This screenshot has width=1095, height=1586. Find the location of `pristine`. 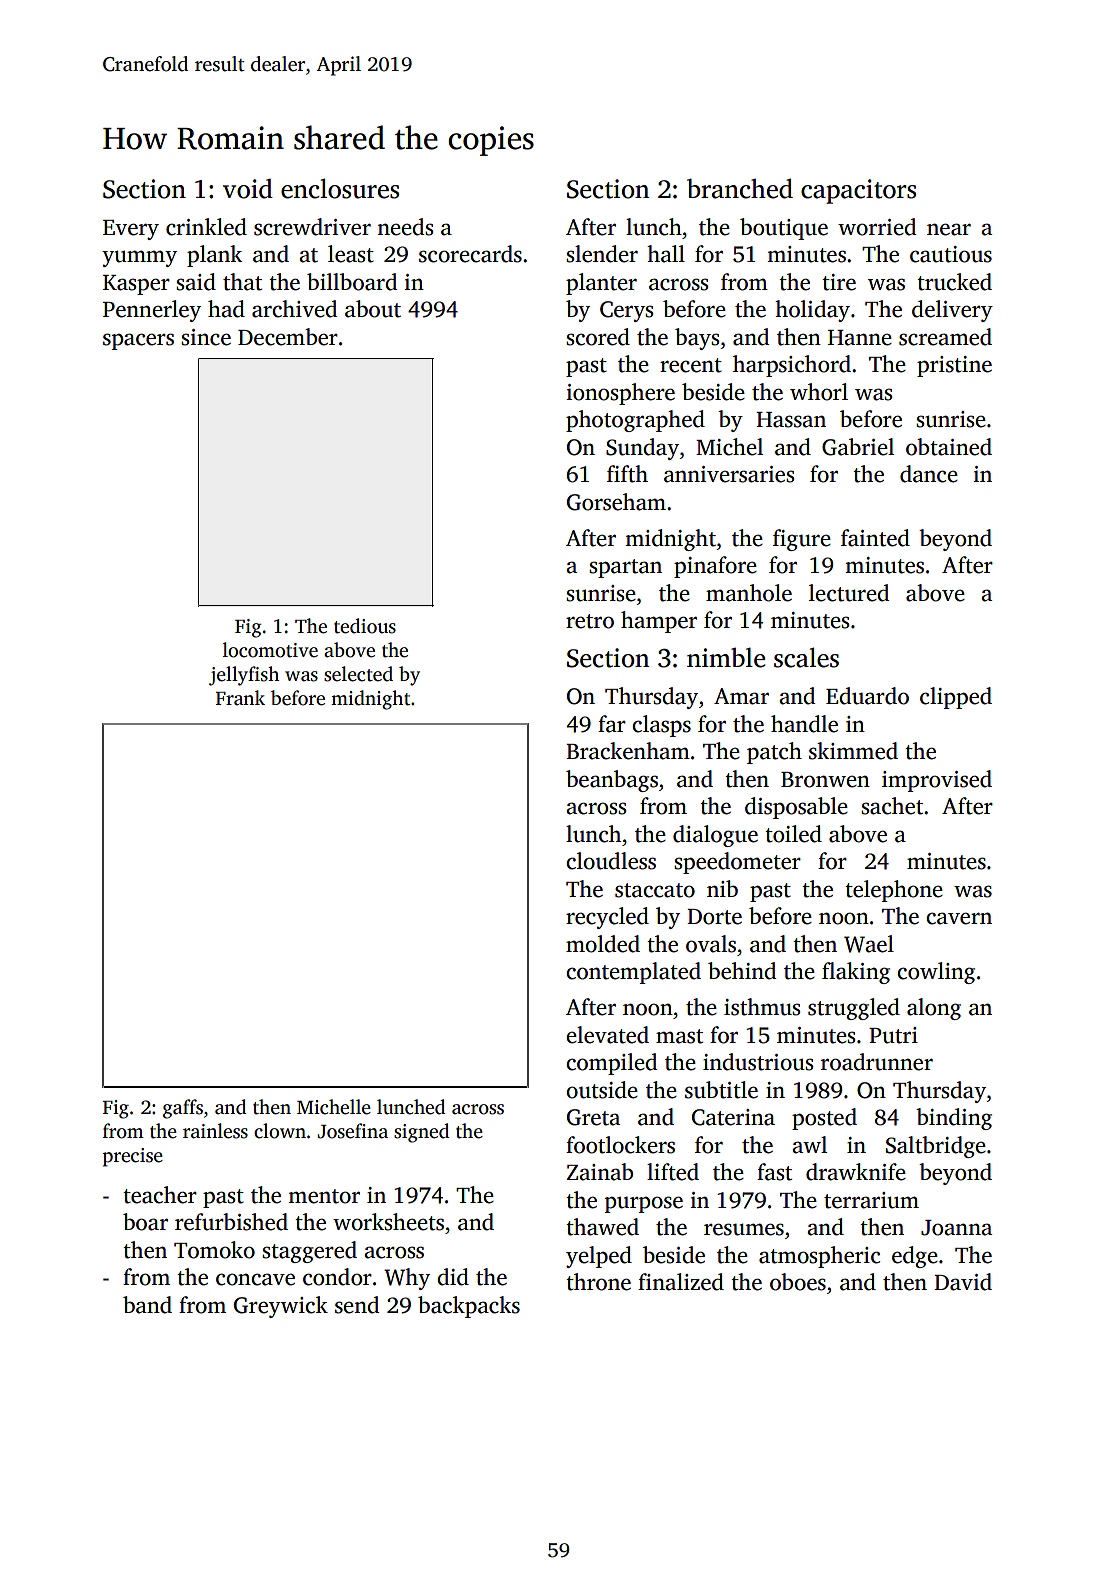

pristine is located at coordinates (954, 366).
